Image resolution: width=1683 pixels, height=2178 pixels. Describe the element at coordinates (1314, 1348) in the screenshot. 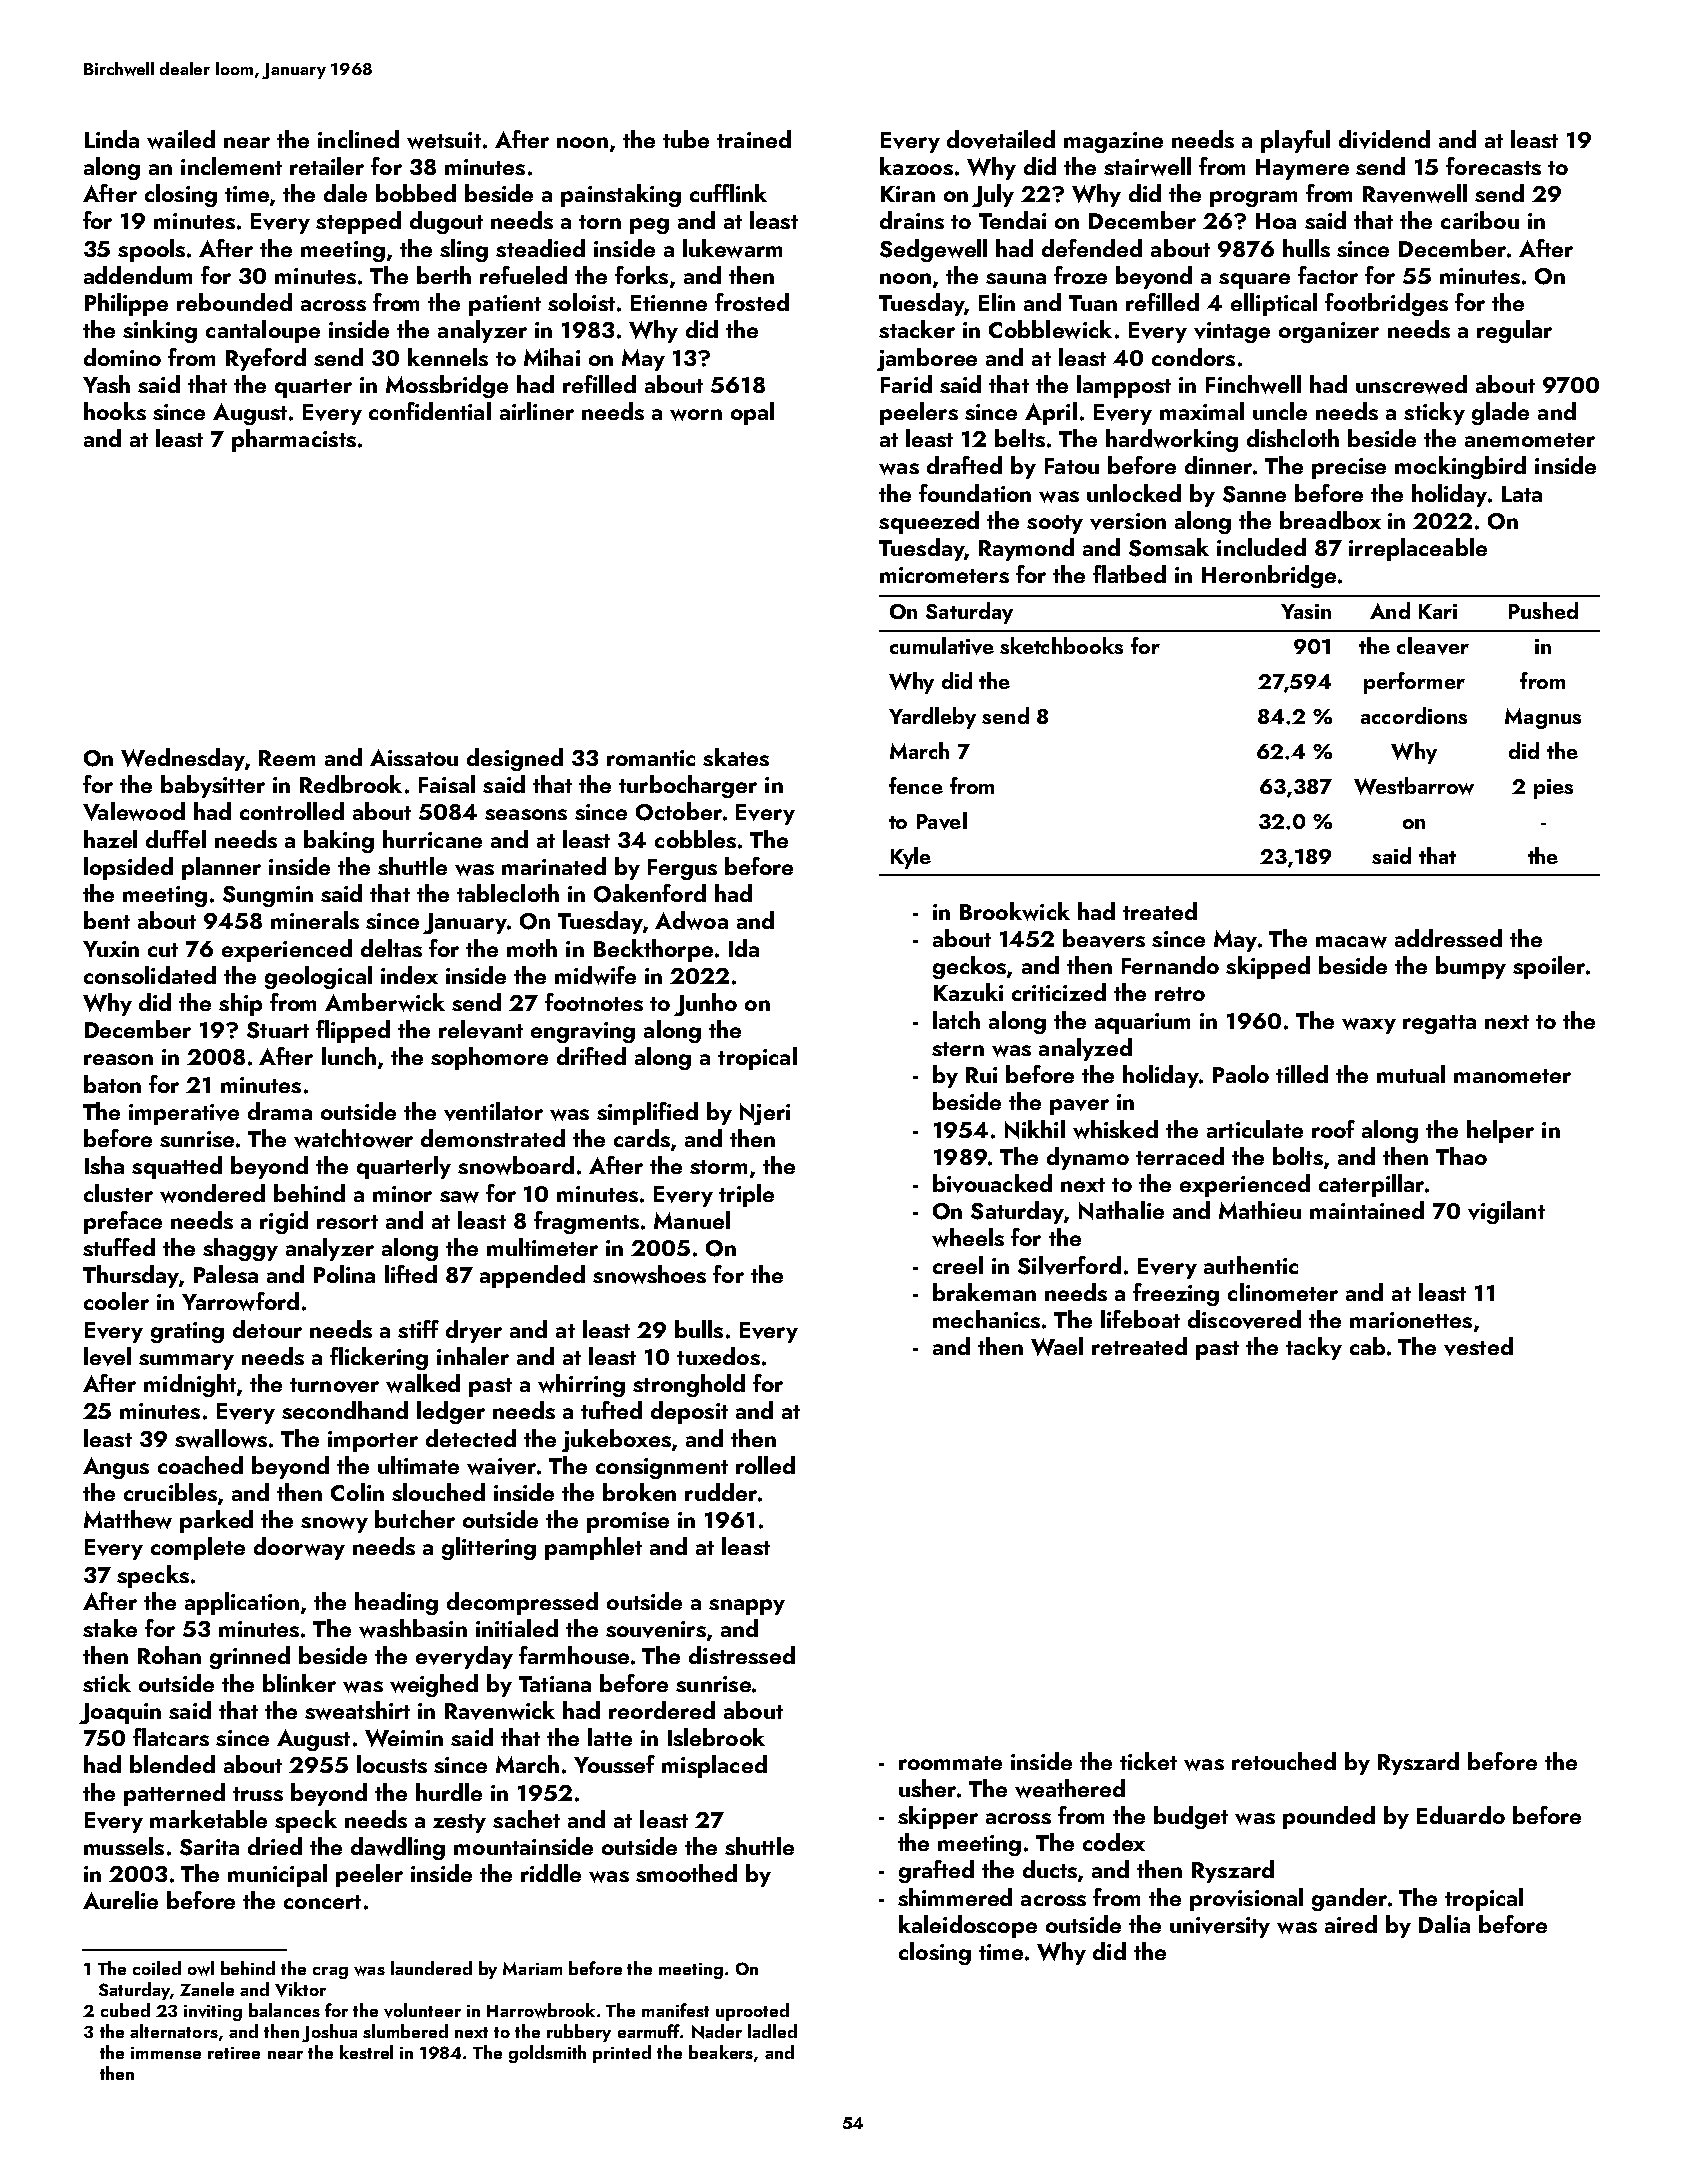

I see `tacky` at that location.
